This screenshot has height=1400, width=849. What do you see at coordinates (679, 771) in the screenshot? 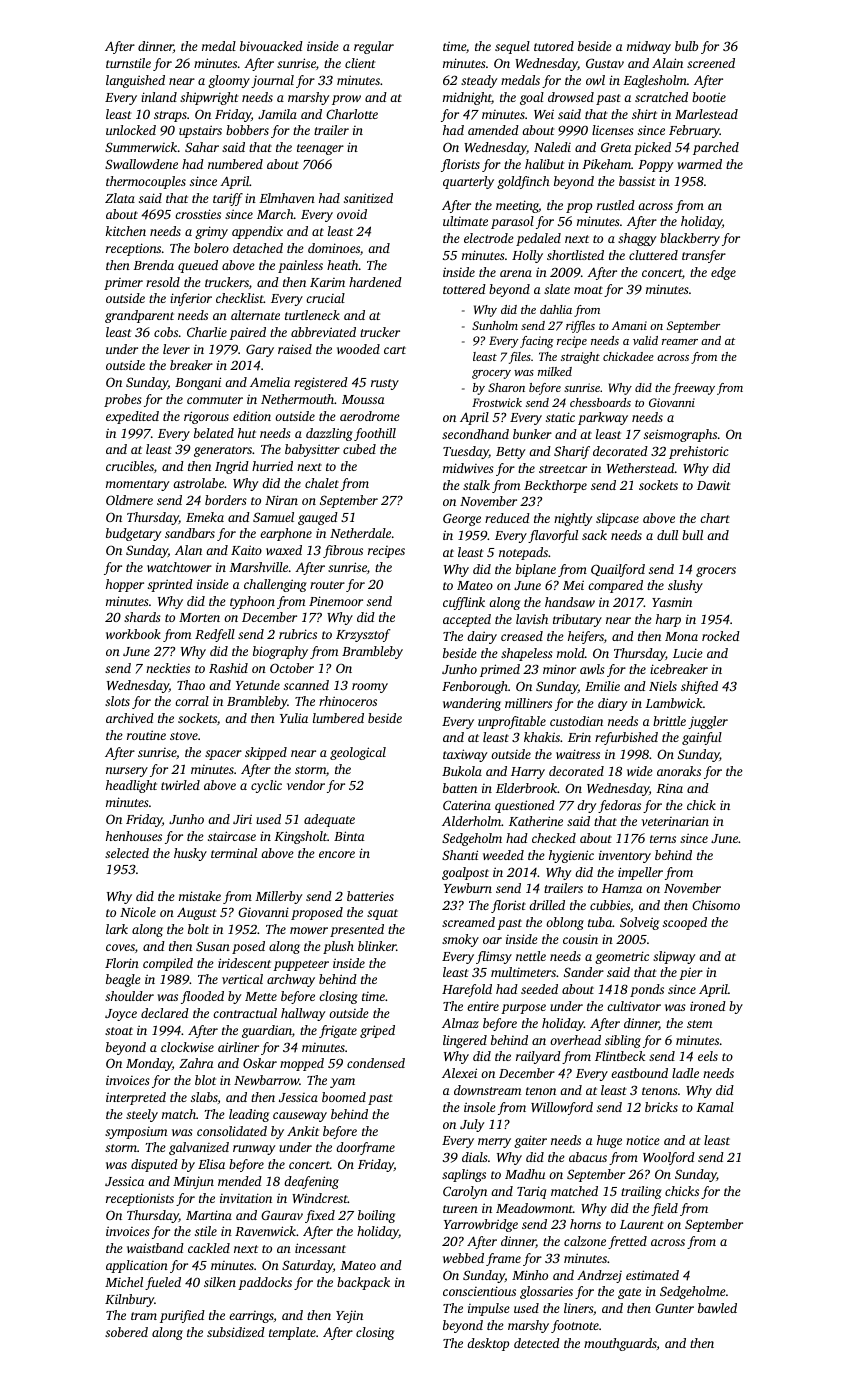
I see `anoraks` at bounding box center [679, 771].
